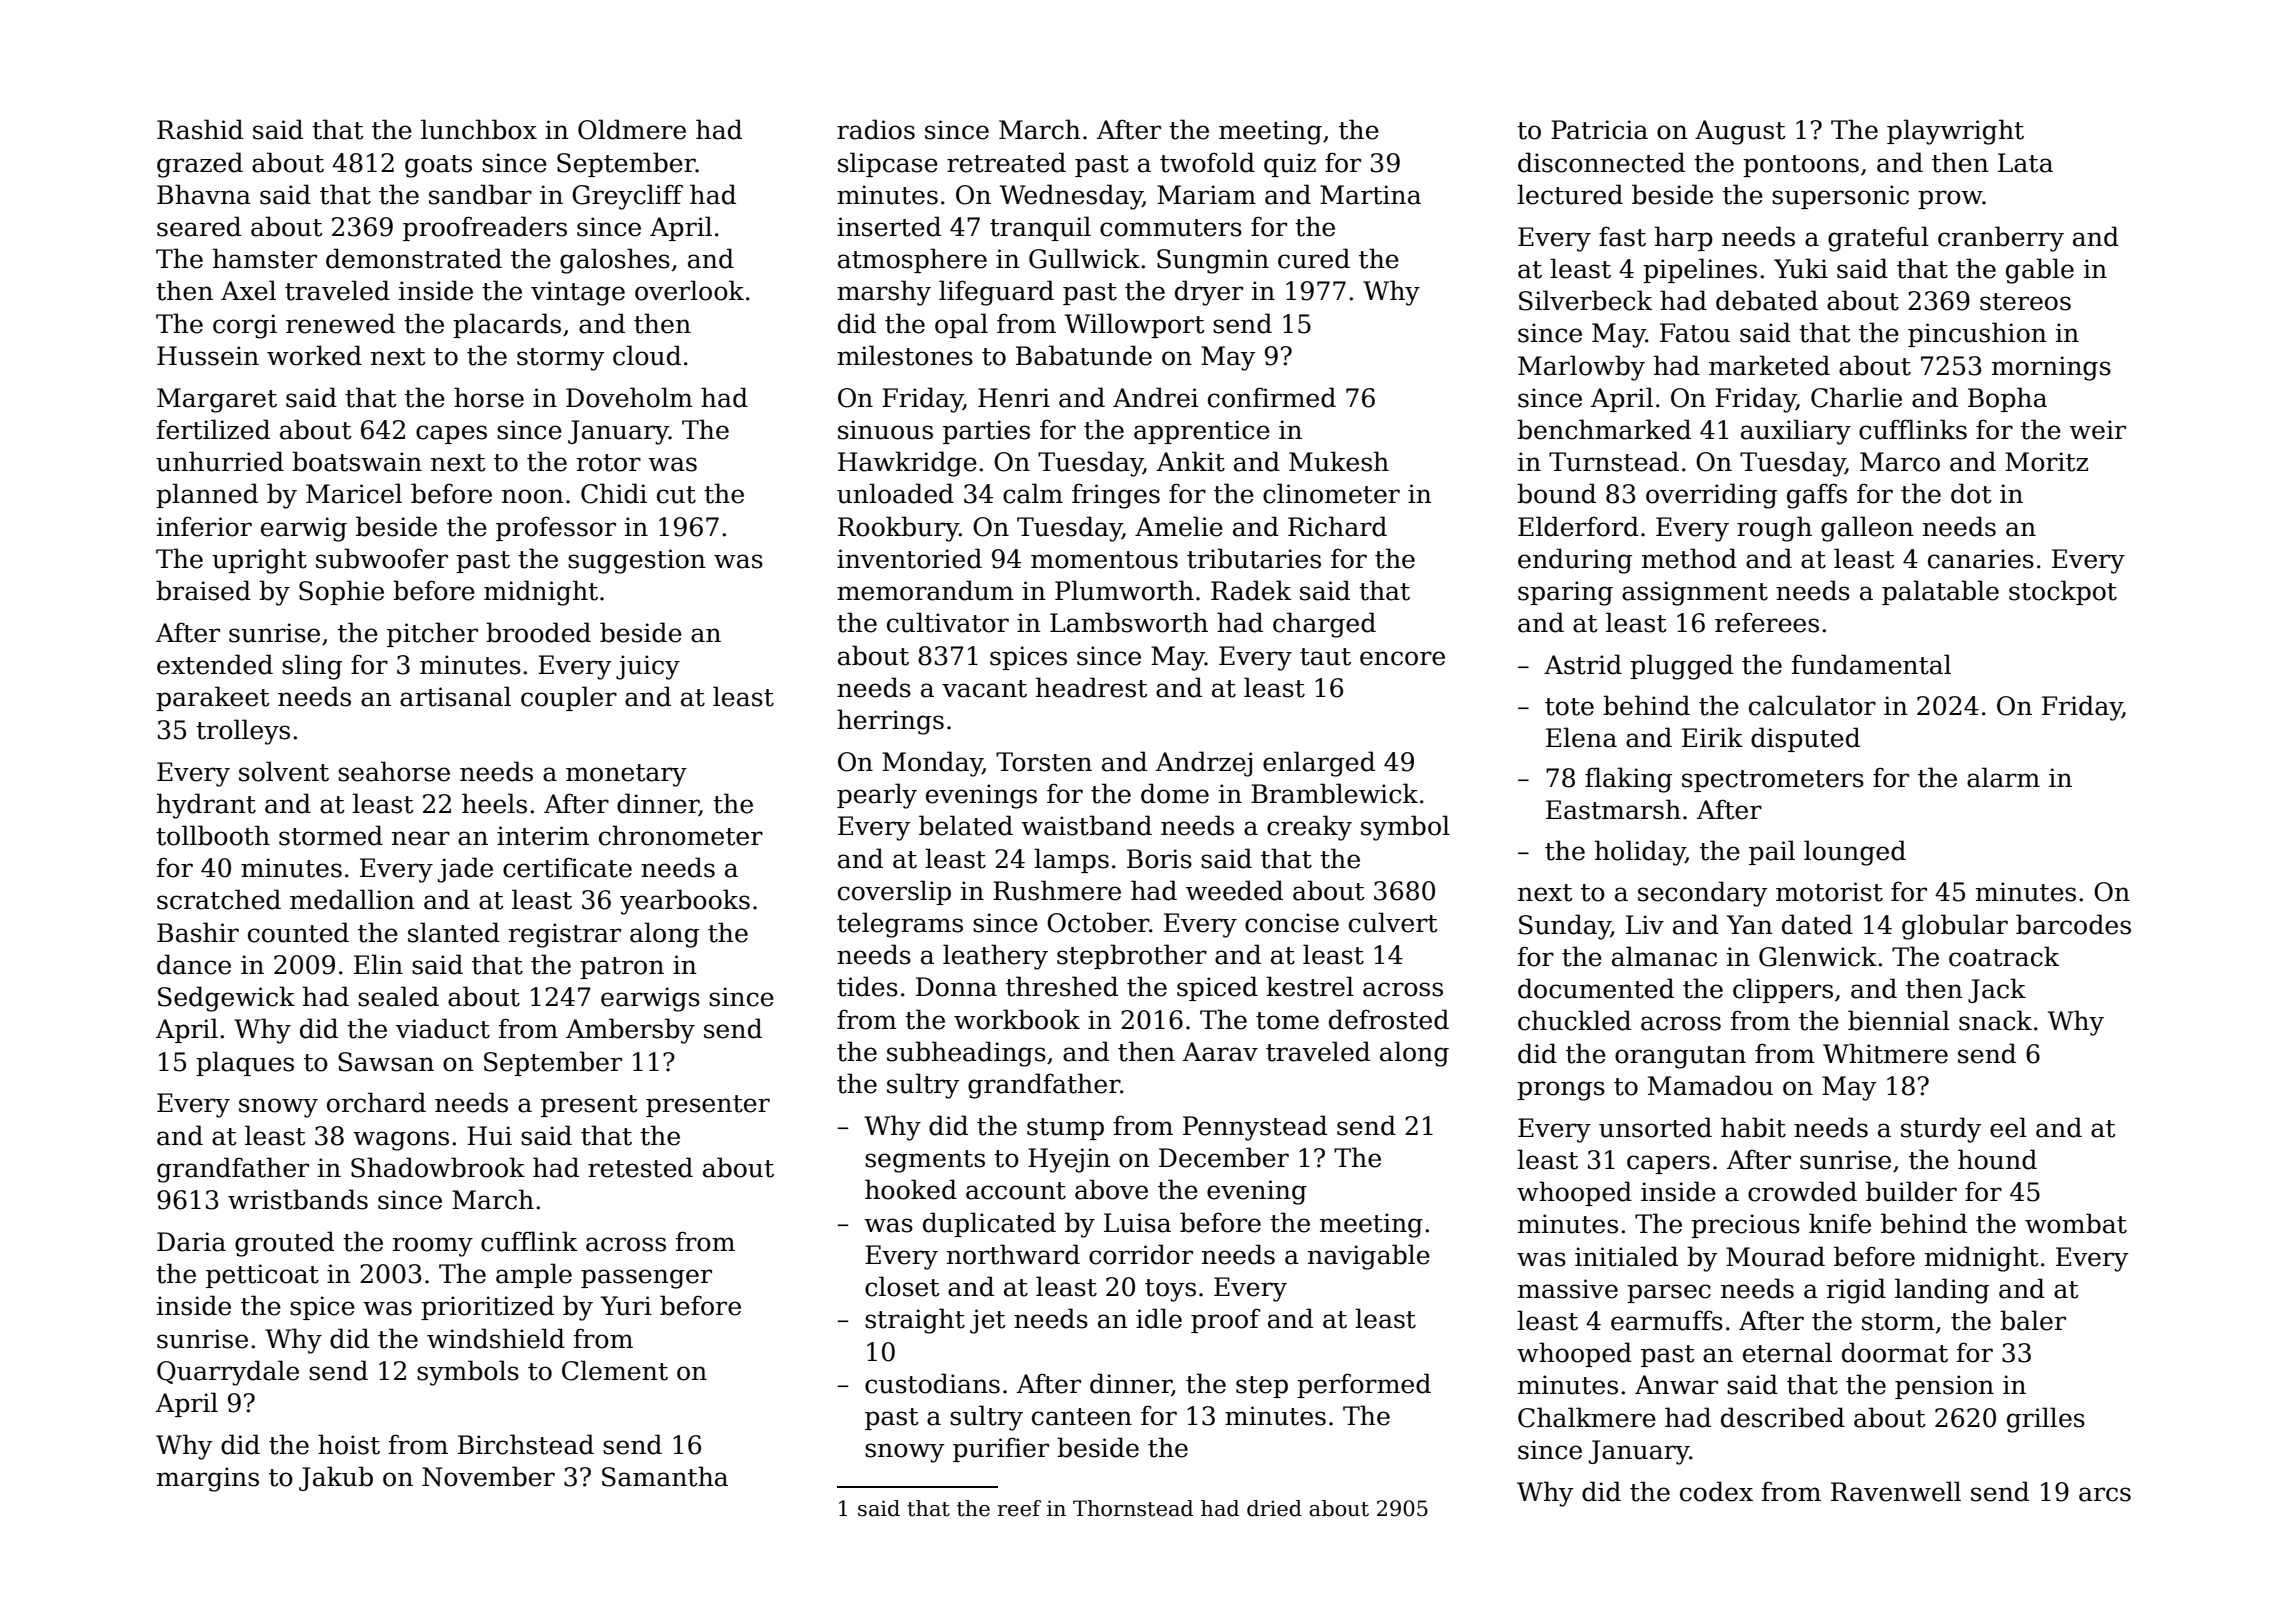 The width and height of the document is (2292, 1620). I want to click on scratched, so click(219, 899).
